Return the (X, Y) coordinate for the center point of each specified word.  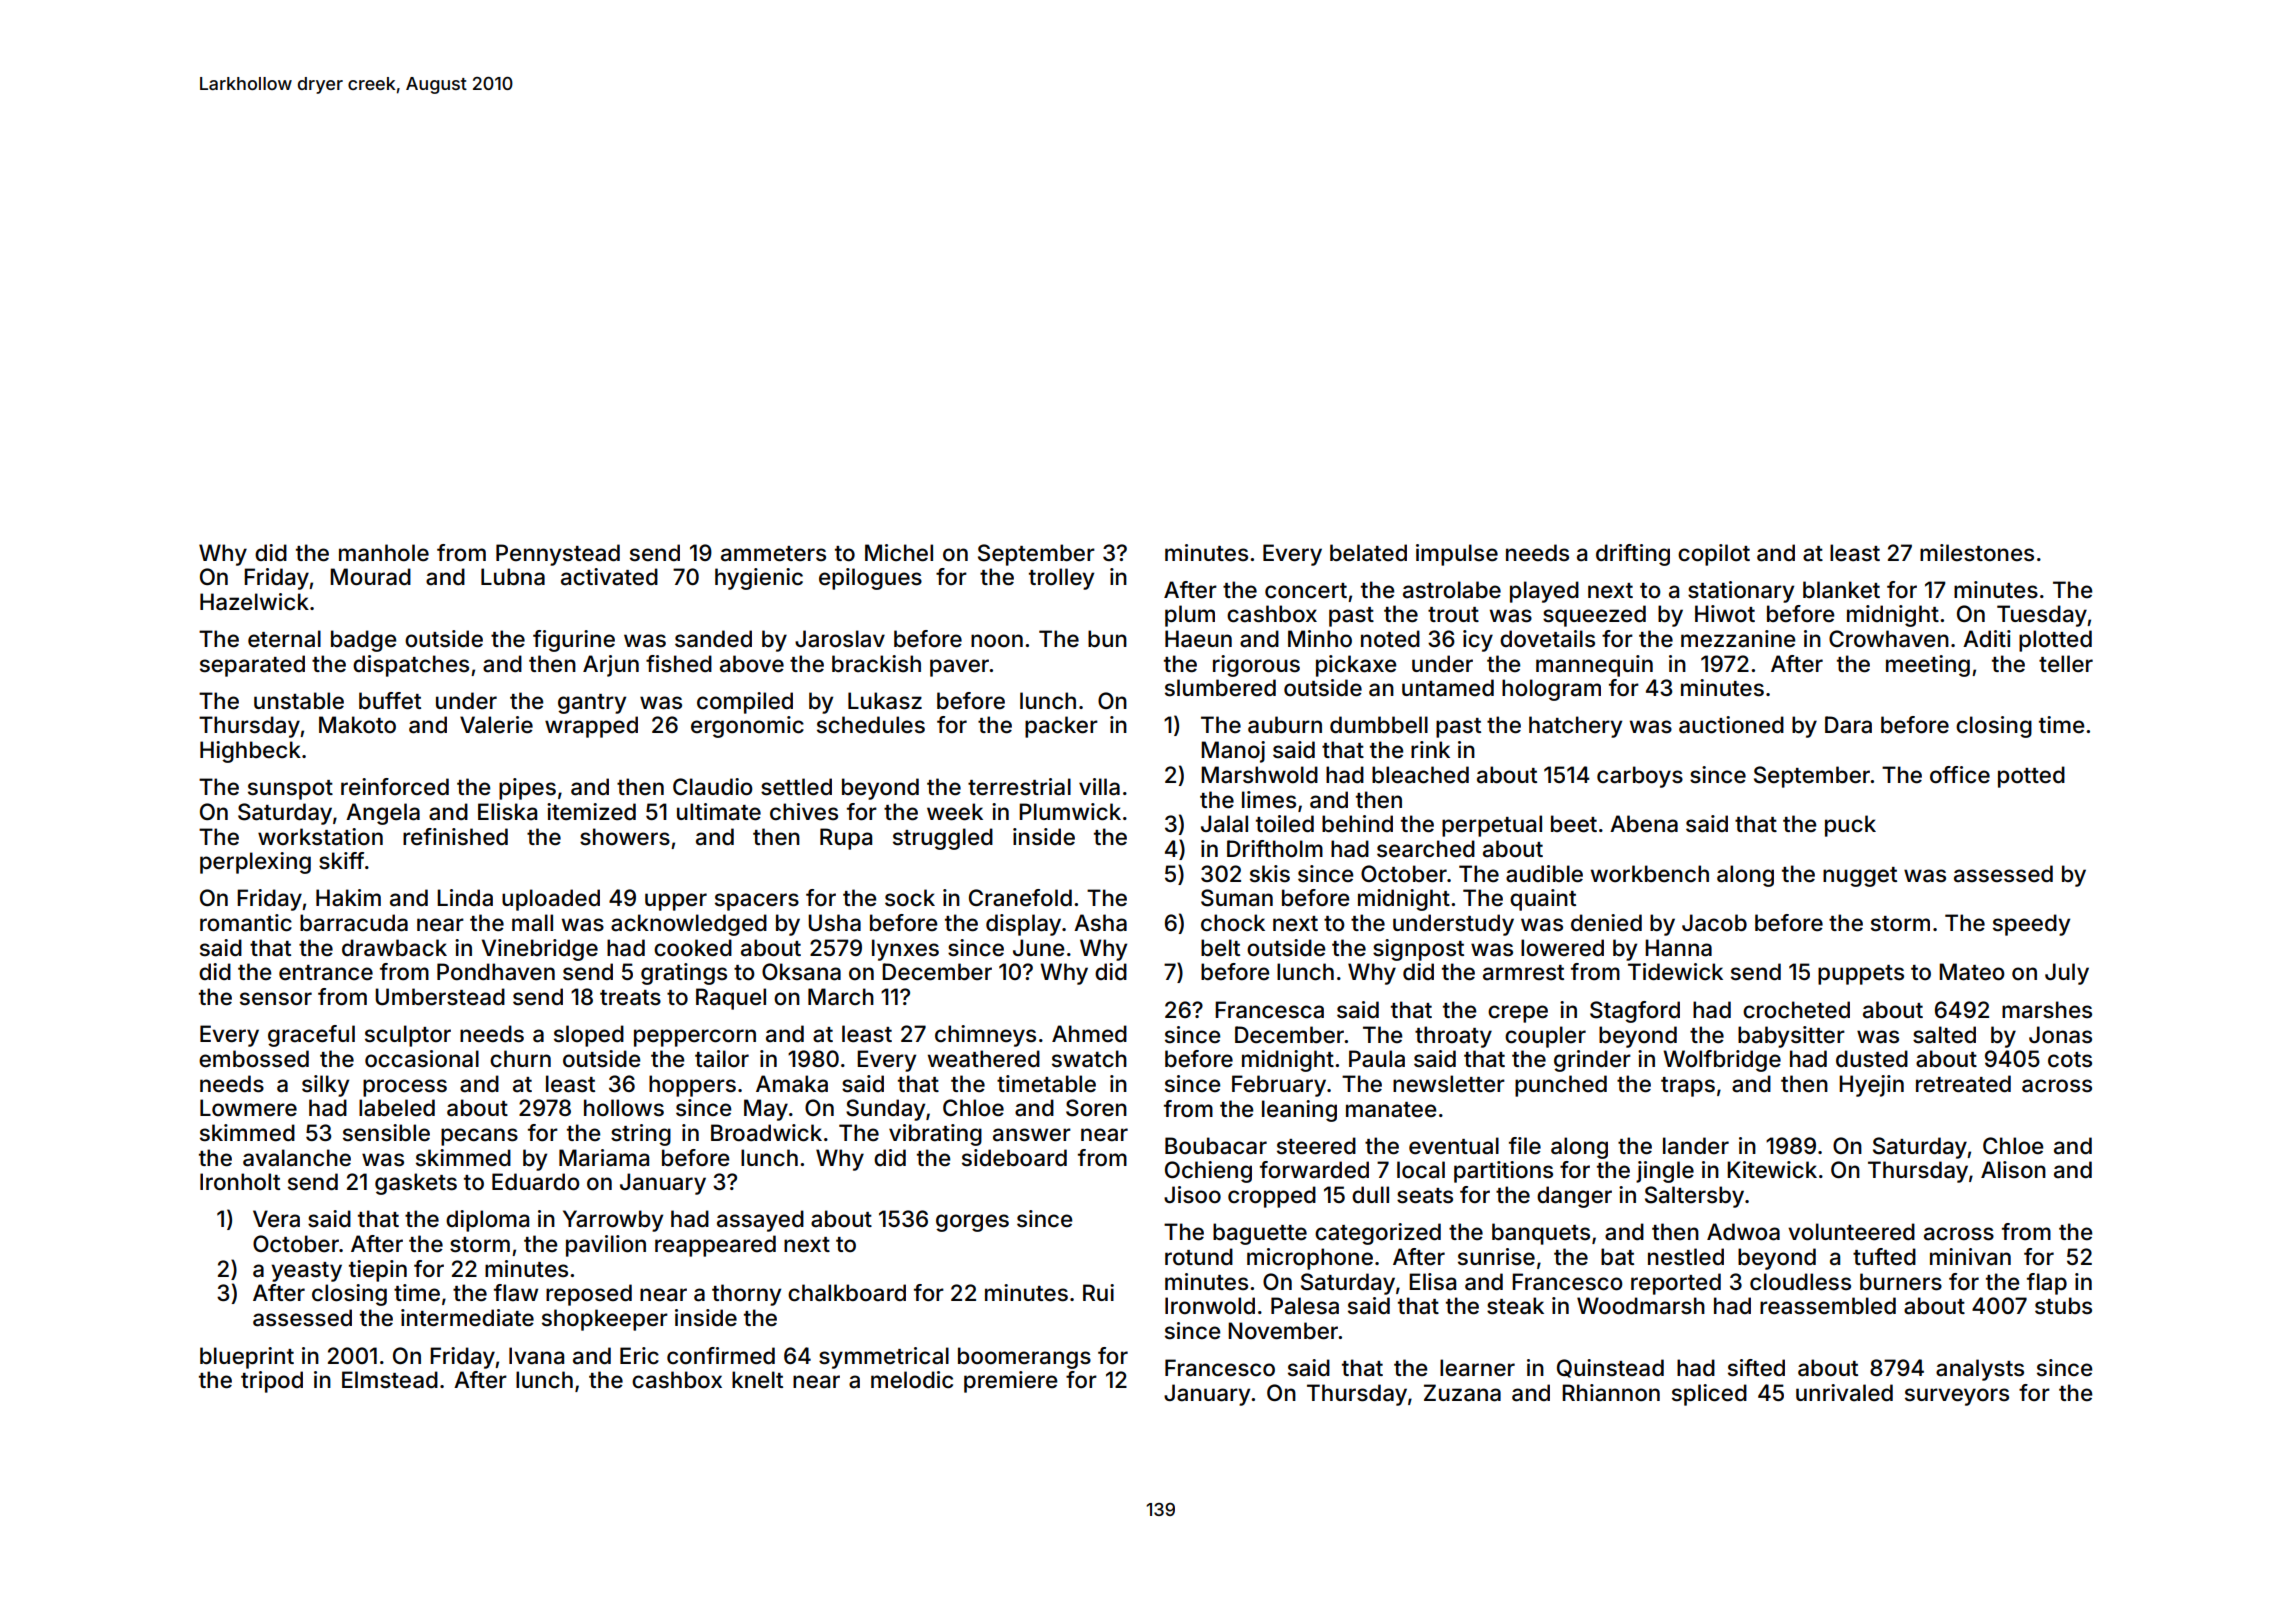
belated (1368, 553)
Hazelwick (254, 602)
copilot (1714, 555)
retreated (1963, 1084)
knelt (757, 1380)
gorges (972, 1223)
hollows (624, 1108)
